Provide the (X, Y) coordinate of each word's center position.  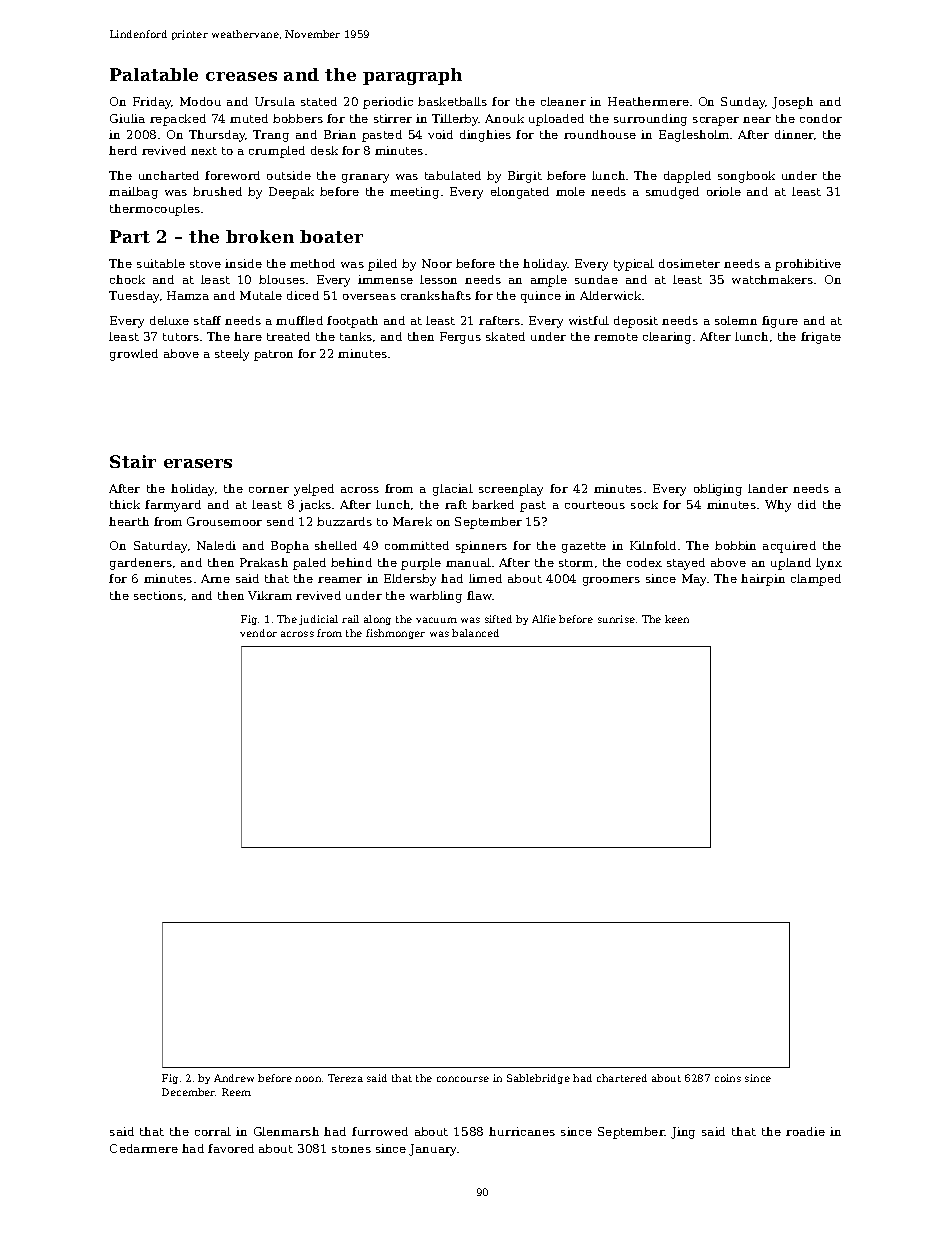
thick (125, 504)
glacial (453, 490)
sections (158, 595)
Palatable (154, 74)
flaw (480, 595)
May (694, 580)
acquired (789, 547)
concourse (463, 1079)
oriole (724, 191)
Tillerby (455, 120)
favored (231, 1148)
